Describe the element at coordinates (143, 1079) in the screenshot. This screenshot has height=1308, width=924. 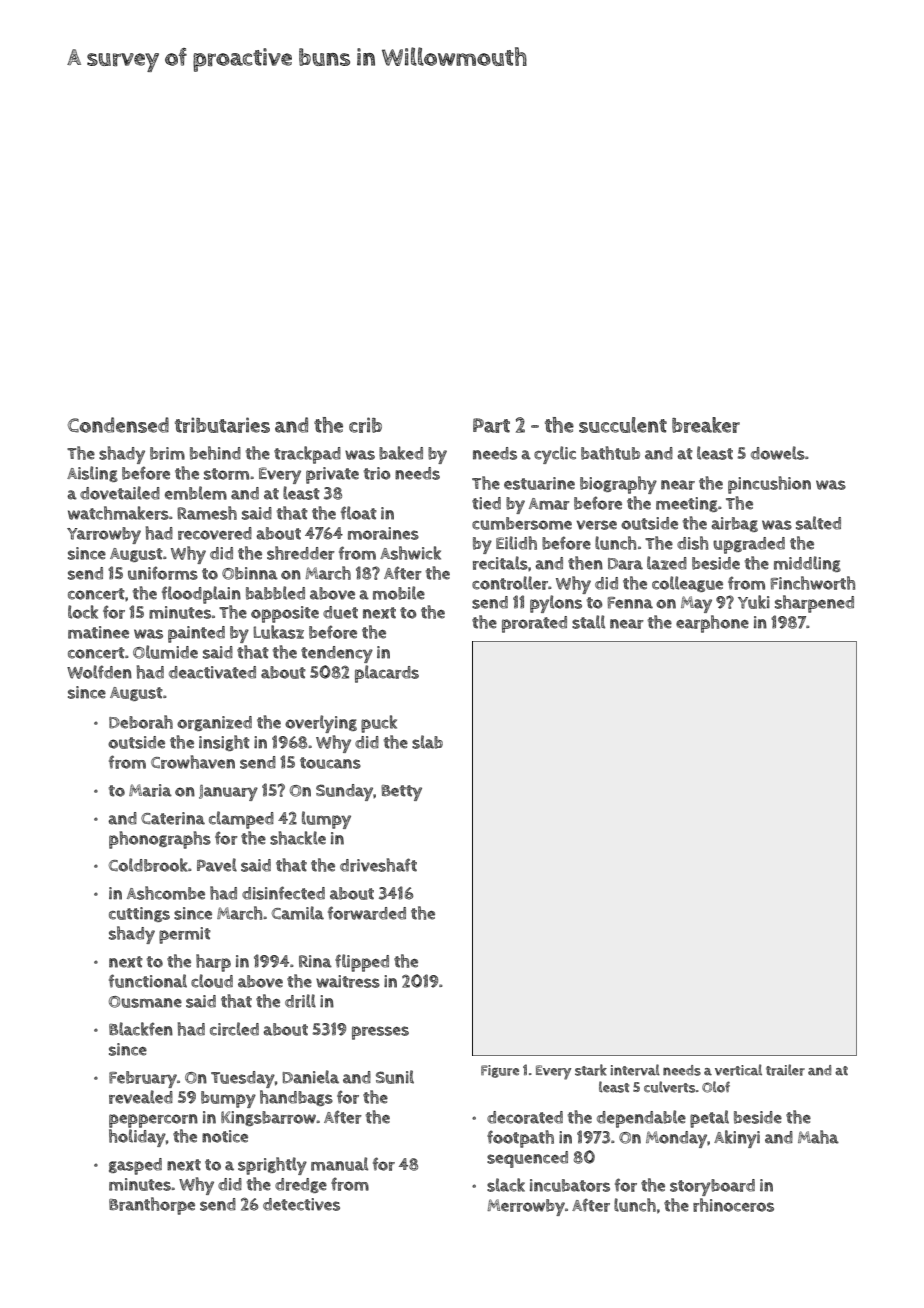
I see `February` at that location.
